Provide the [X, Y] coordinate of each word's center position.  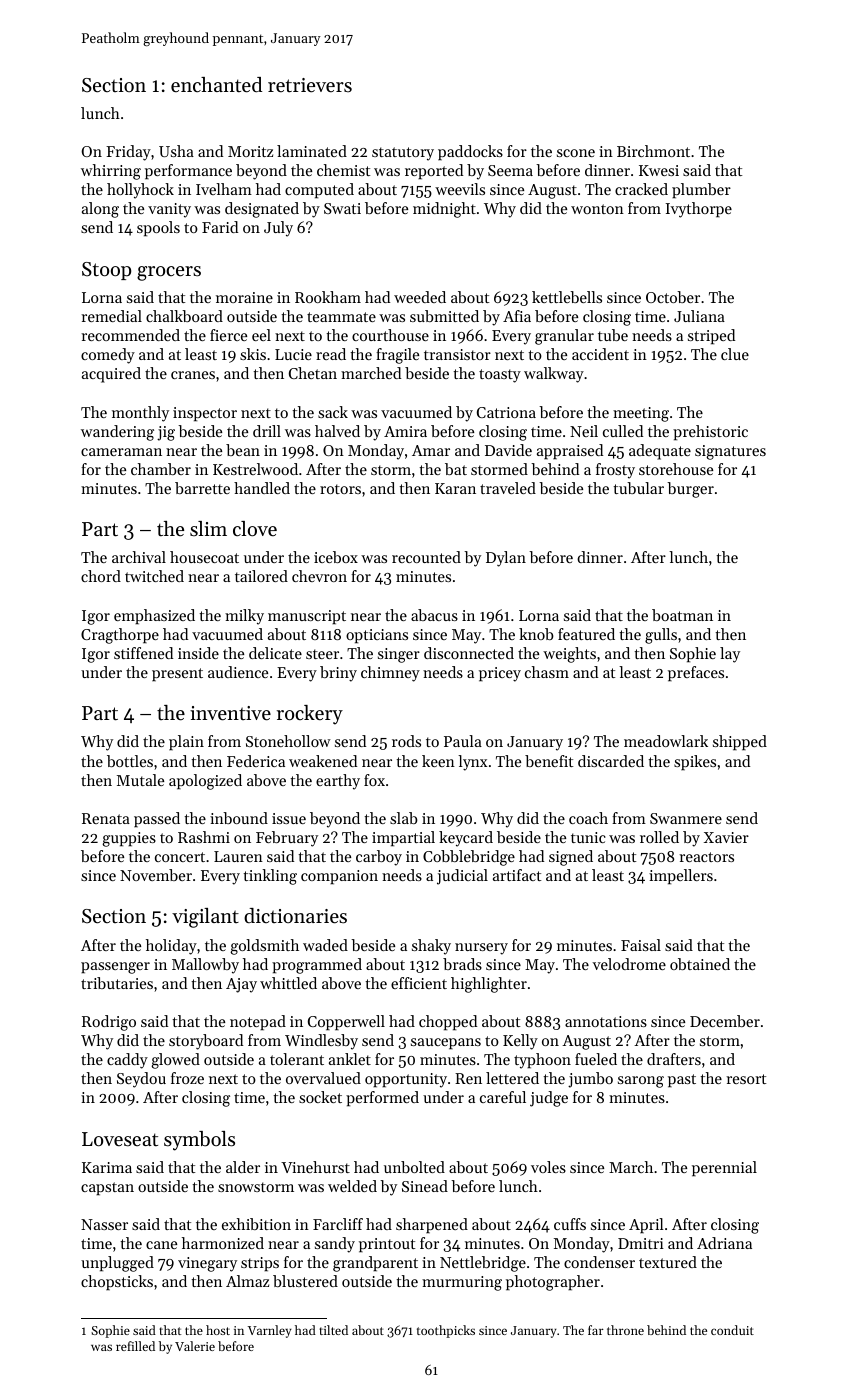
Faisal [641, 945]
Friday [128, 153]
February [287, 839]
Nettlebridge [483, 1264]
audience [238, 672]
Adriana [724, 1243]
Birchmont [653, 151]
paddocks [470, 153]
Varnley [270, 1331]
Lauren [238, 856]
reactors [706, 857]
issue [289, 818]
